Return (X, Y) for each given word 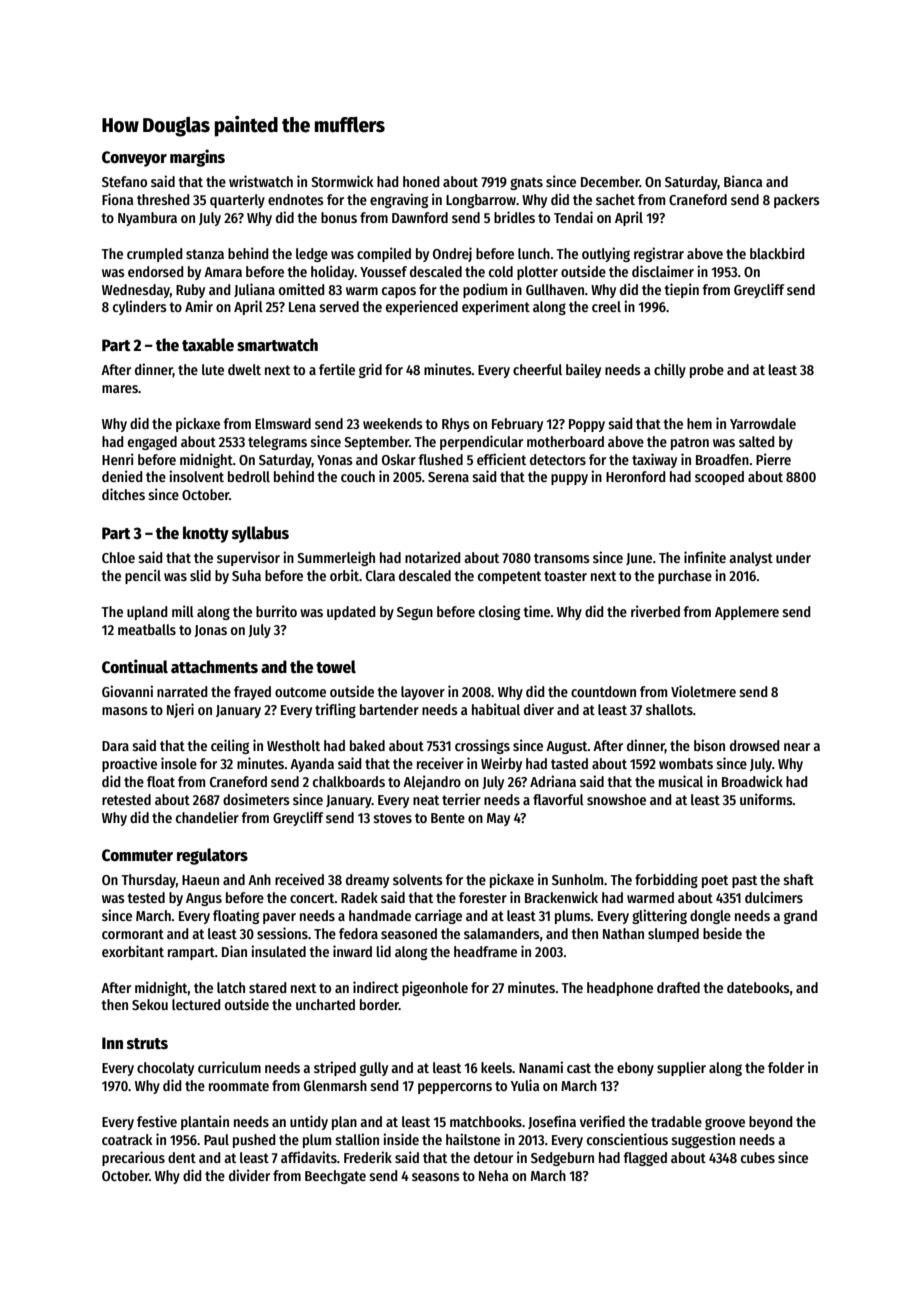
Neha (493, 1175)
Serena (448, 477)
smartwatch (277, 345)
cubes (758, 1157)
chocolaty (165, 1069)
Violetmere (703, 691)
